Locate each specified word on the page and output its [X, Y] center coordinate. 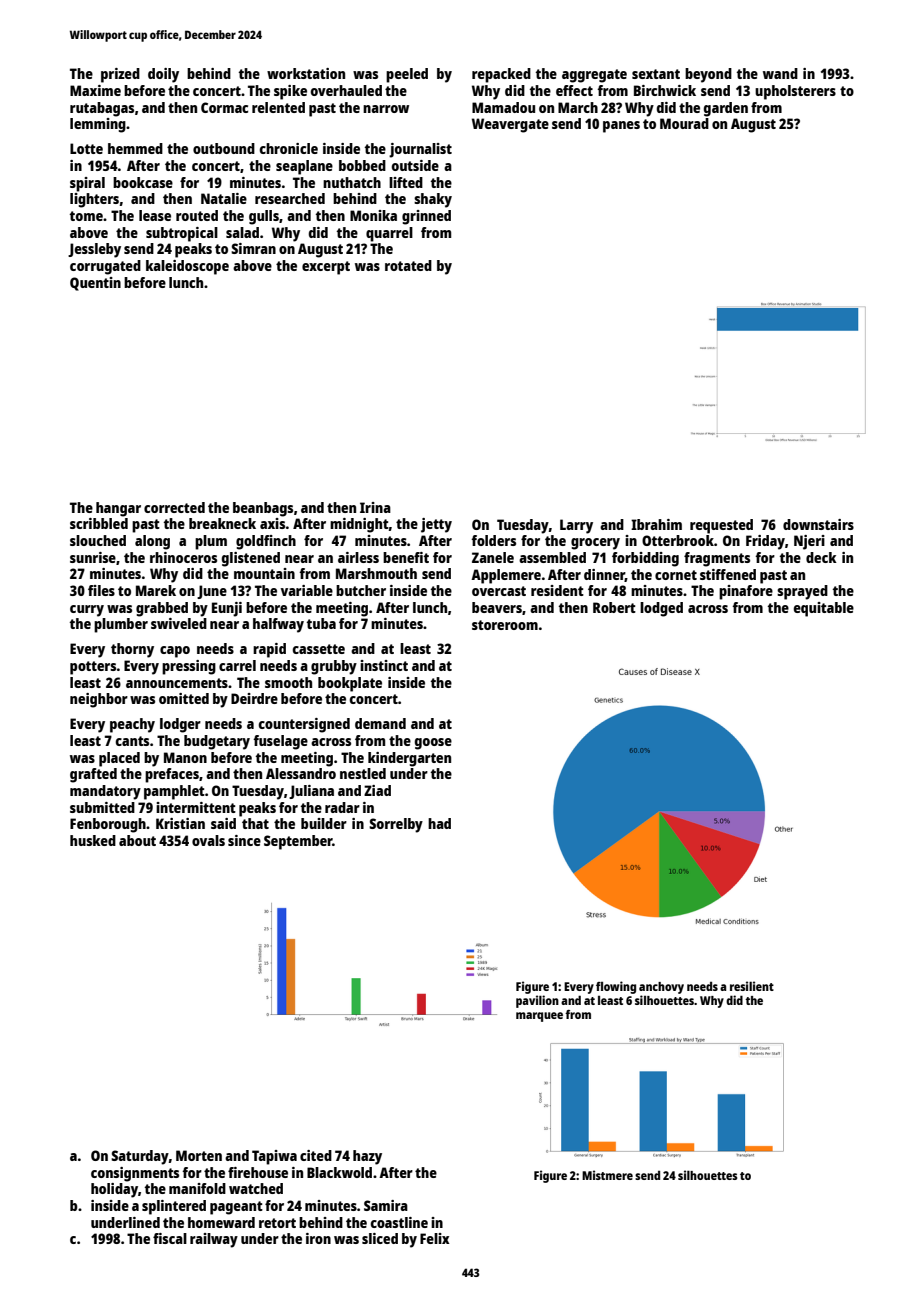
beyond [708, 75]
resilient [752, 986]
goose [433, 744]
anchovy [661, 988]
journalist [420, 150]
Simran [253, 248]
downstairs [818, 524]
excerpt [326, 268]
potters [93, 668]
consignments [135, 1174]
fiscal [170, 1238]
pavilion [537, 1001]
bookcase [143, 182]
